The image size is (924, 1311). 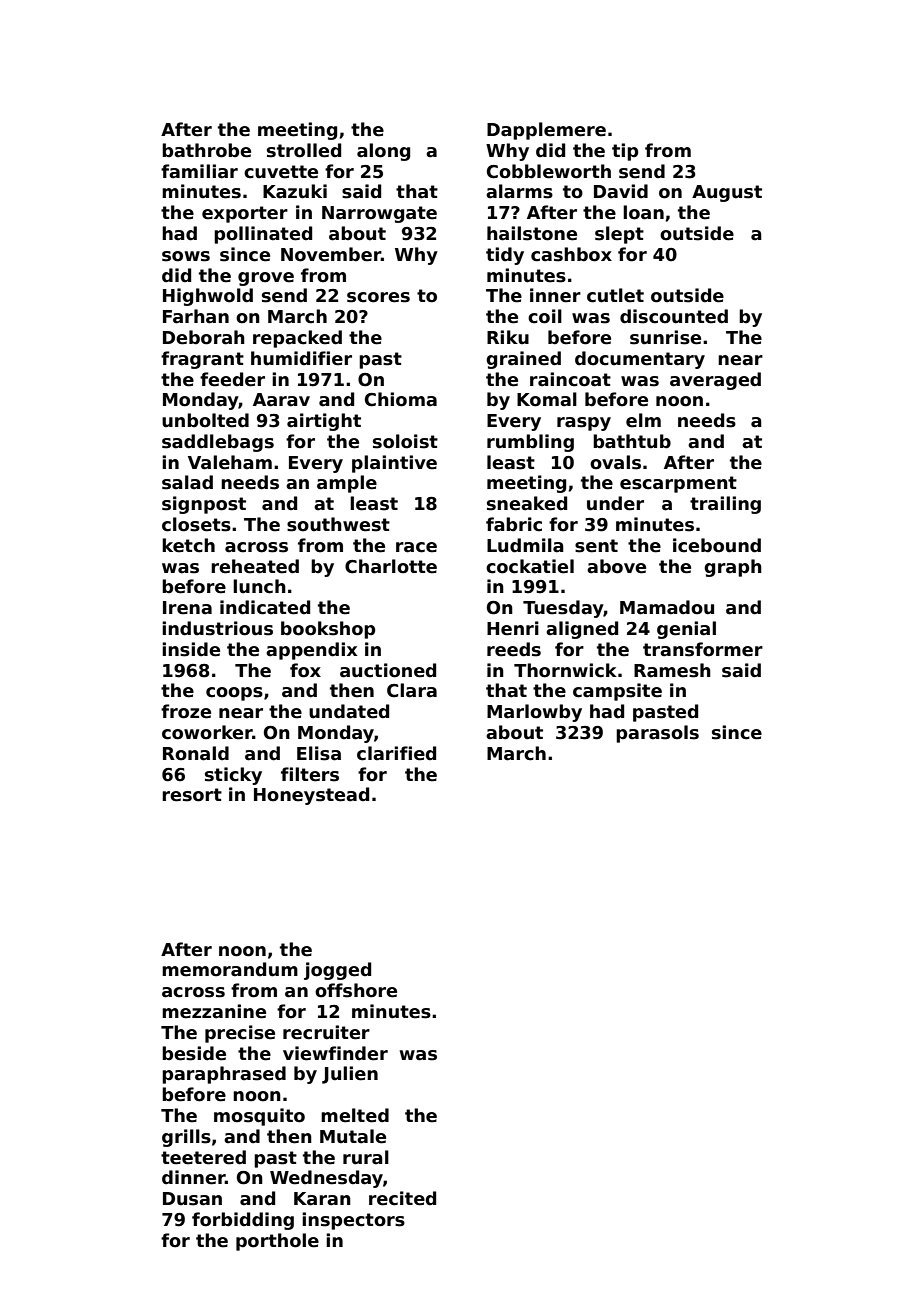 I want to click on Farhan, so click(x=196, y=316).
